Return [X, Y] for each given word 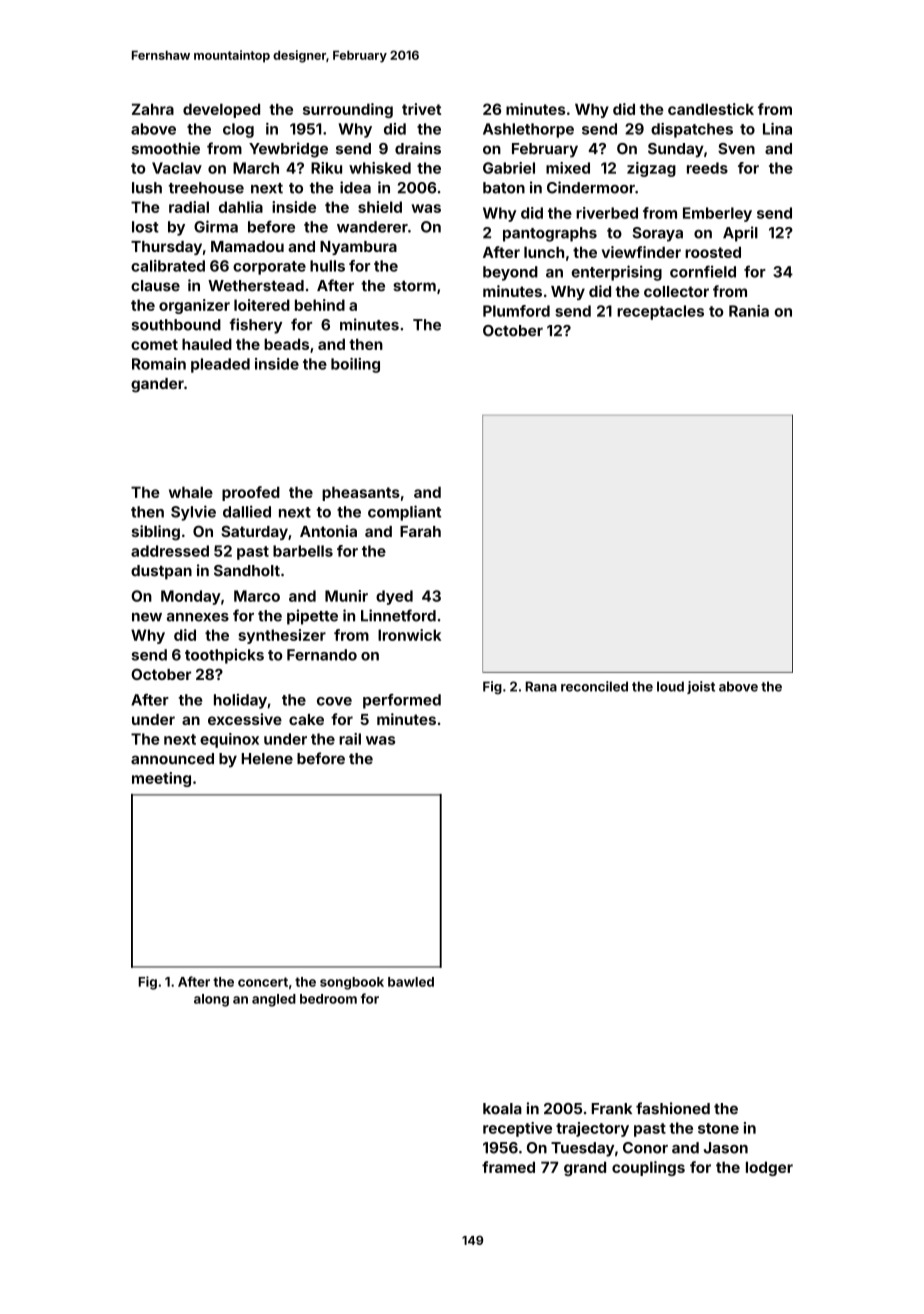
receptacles [660, 312]
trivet [421, 109]
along [211, 1000]
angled [274, 1000]
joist [701, 687]
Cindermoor [591, 187]
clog [238, 130]
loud [670, 686]
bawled [411, 982]
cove [334, 701]
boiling [355, 365]
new [147, 617]
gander [157, 385]
